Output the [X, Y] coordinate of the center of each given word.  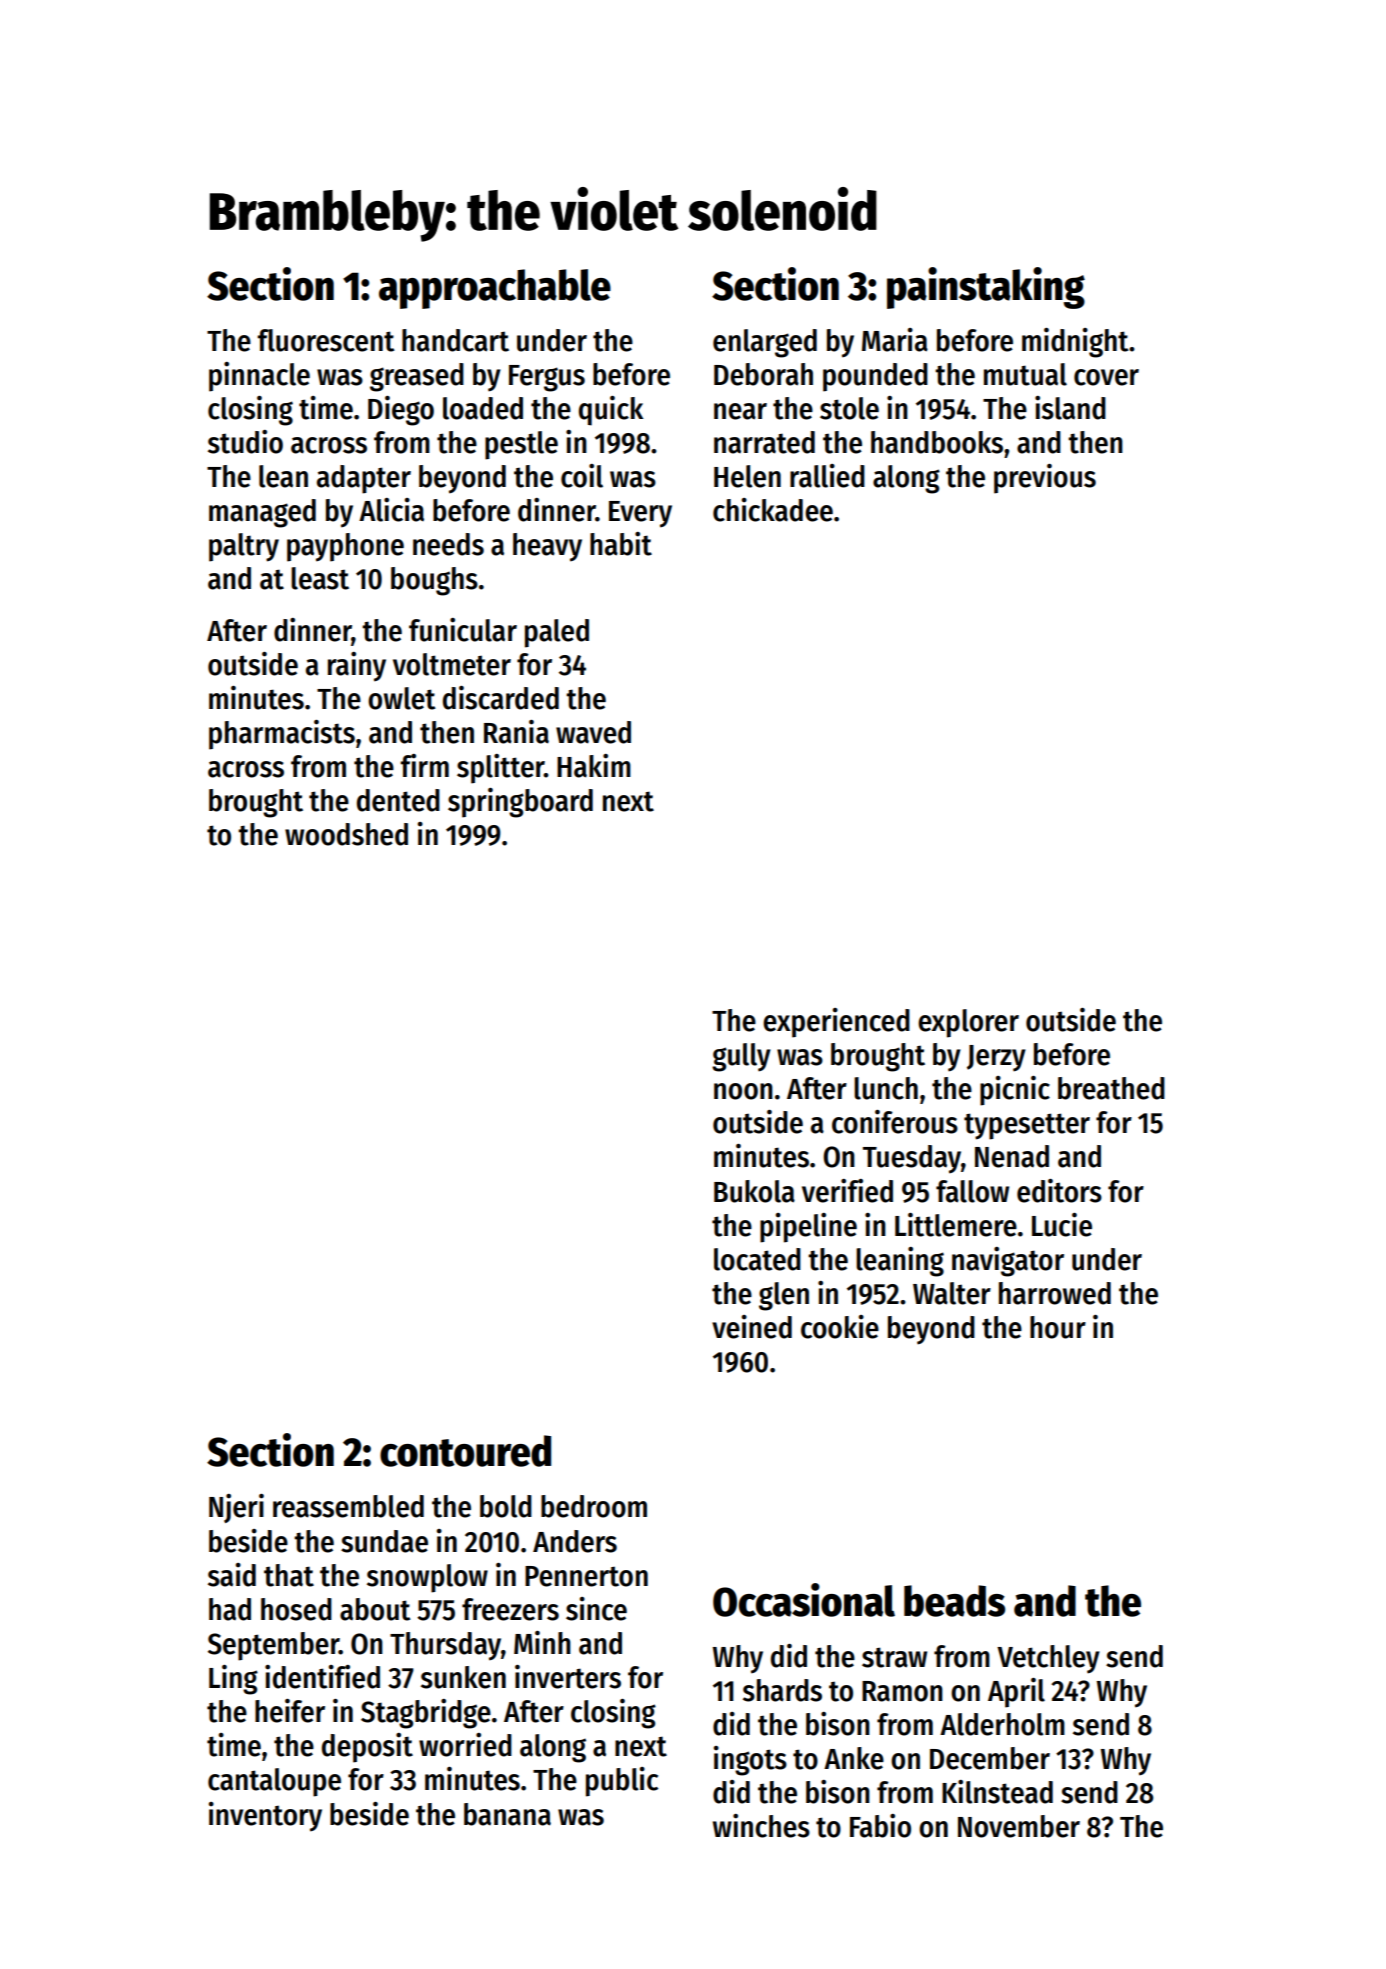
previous [1045, 479]
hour [1058, 1327]
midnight [1075, 343]
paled [557, 633]
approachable [495, 289]
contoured [465, 1451]
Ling [233, 1680]
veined [752, 1327]
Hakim [594, 766]
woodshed [346, 834]
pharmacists [282, 735]
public [622, 1782]
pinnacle [259, 377]
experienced [836, 1023]
